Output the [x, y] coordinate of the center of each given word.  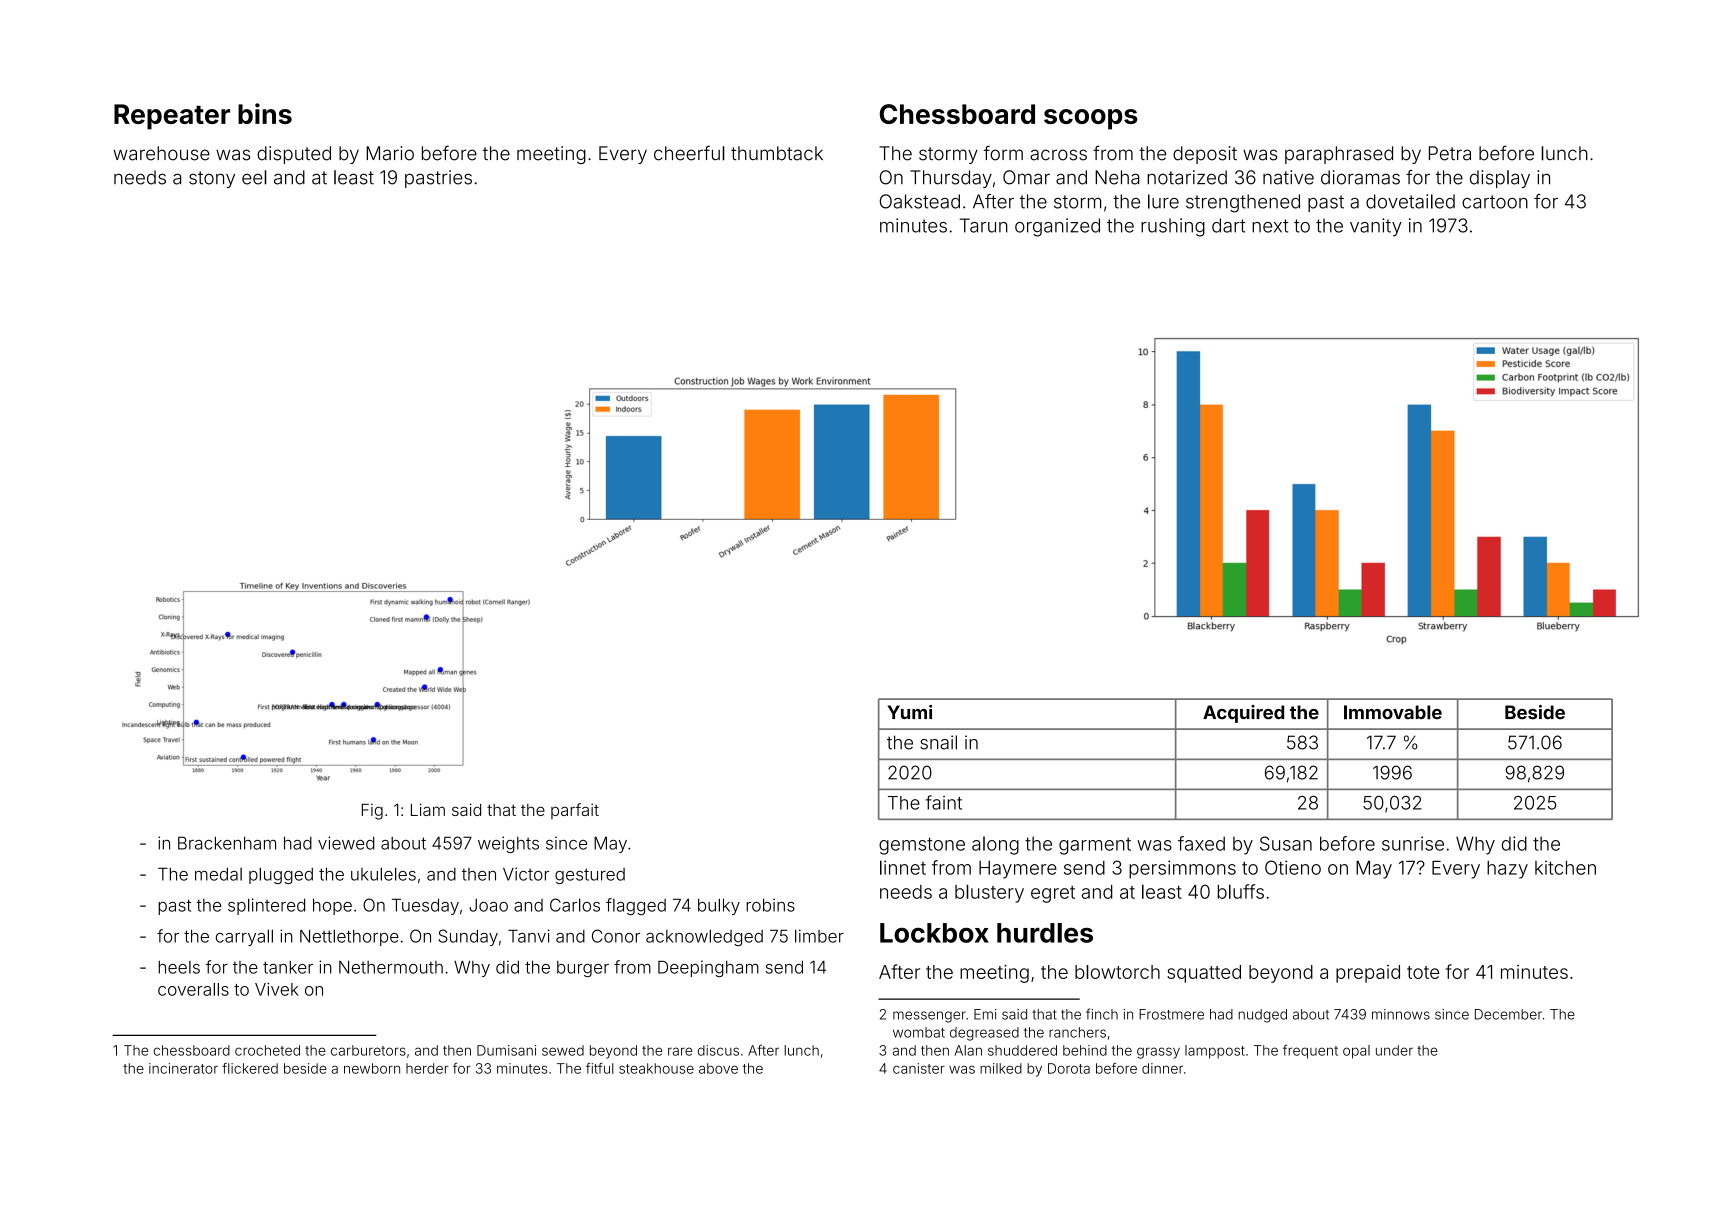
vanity [1376, 227]
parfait [575, 811]
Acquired [1243, 714]
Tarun [984, 225]
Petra [1450, 153]
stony [212, 179]
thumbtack [777, 153]
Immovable [1393, 712]
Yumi [910, 712]
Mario [390, 153]
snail [938, 742]
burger [583, 969]
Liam [428, 809]
